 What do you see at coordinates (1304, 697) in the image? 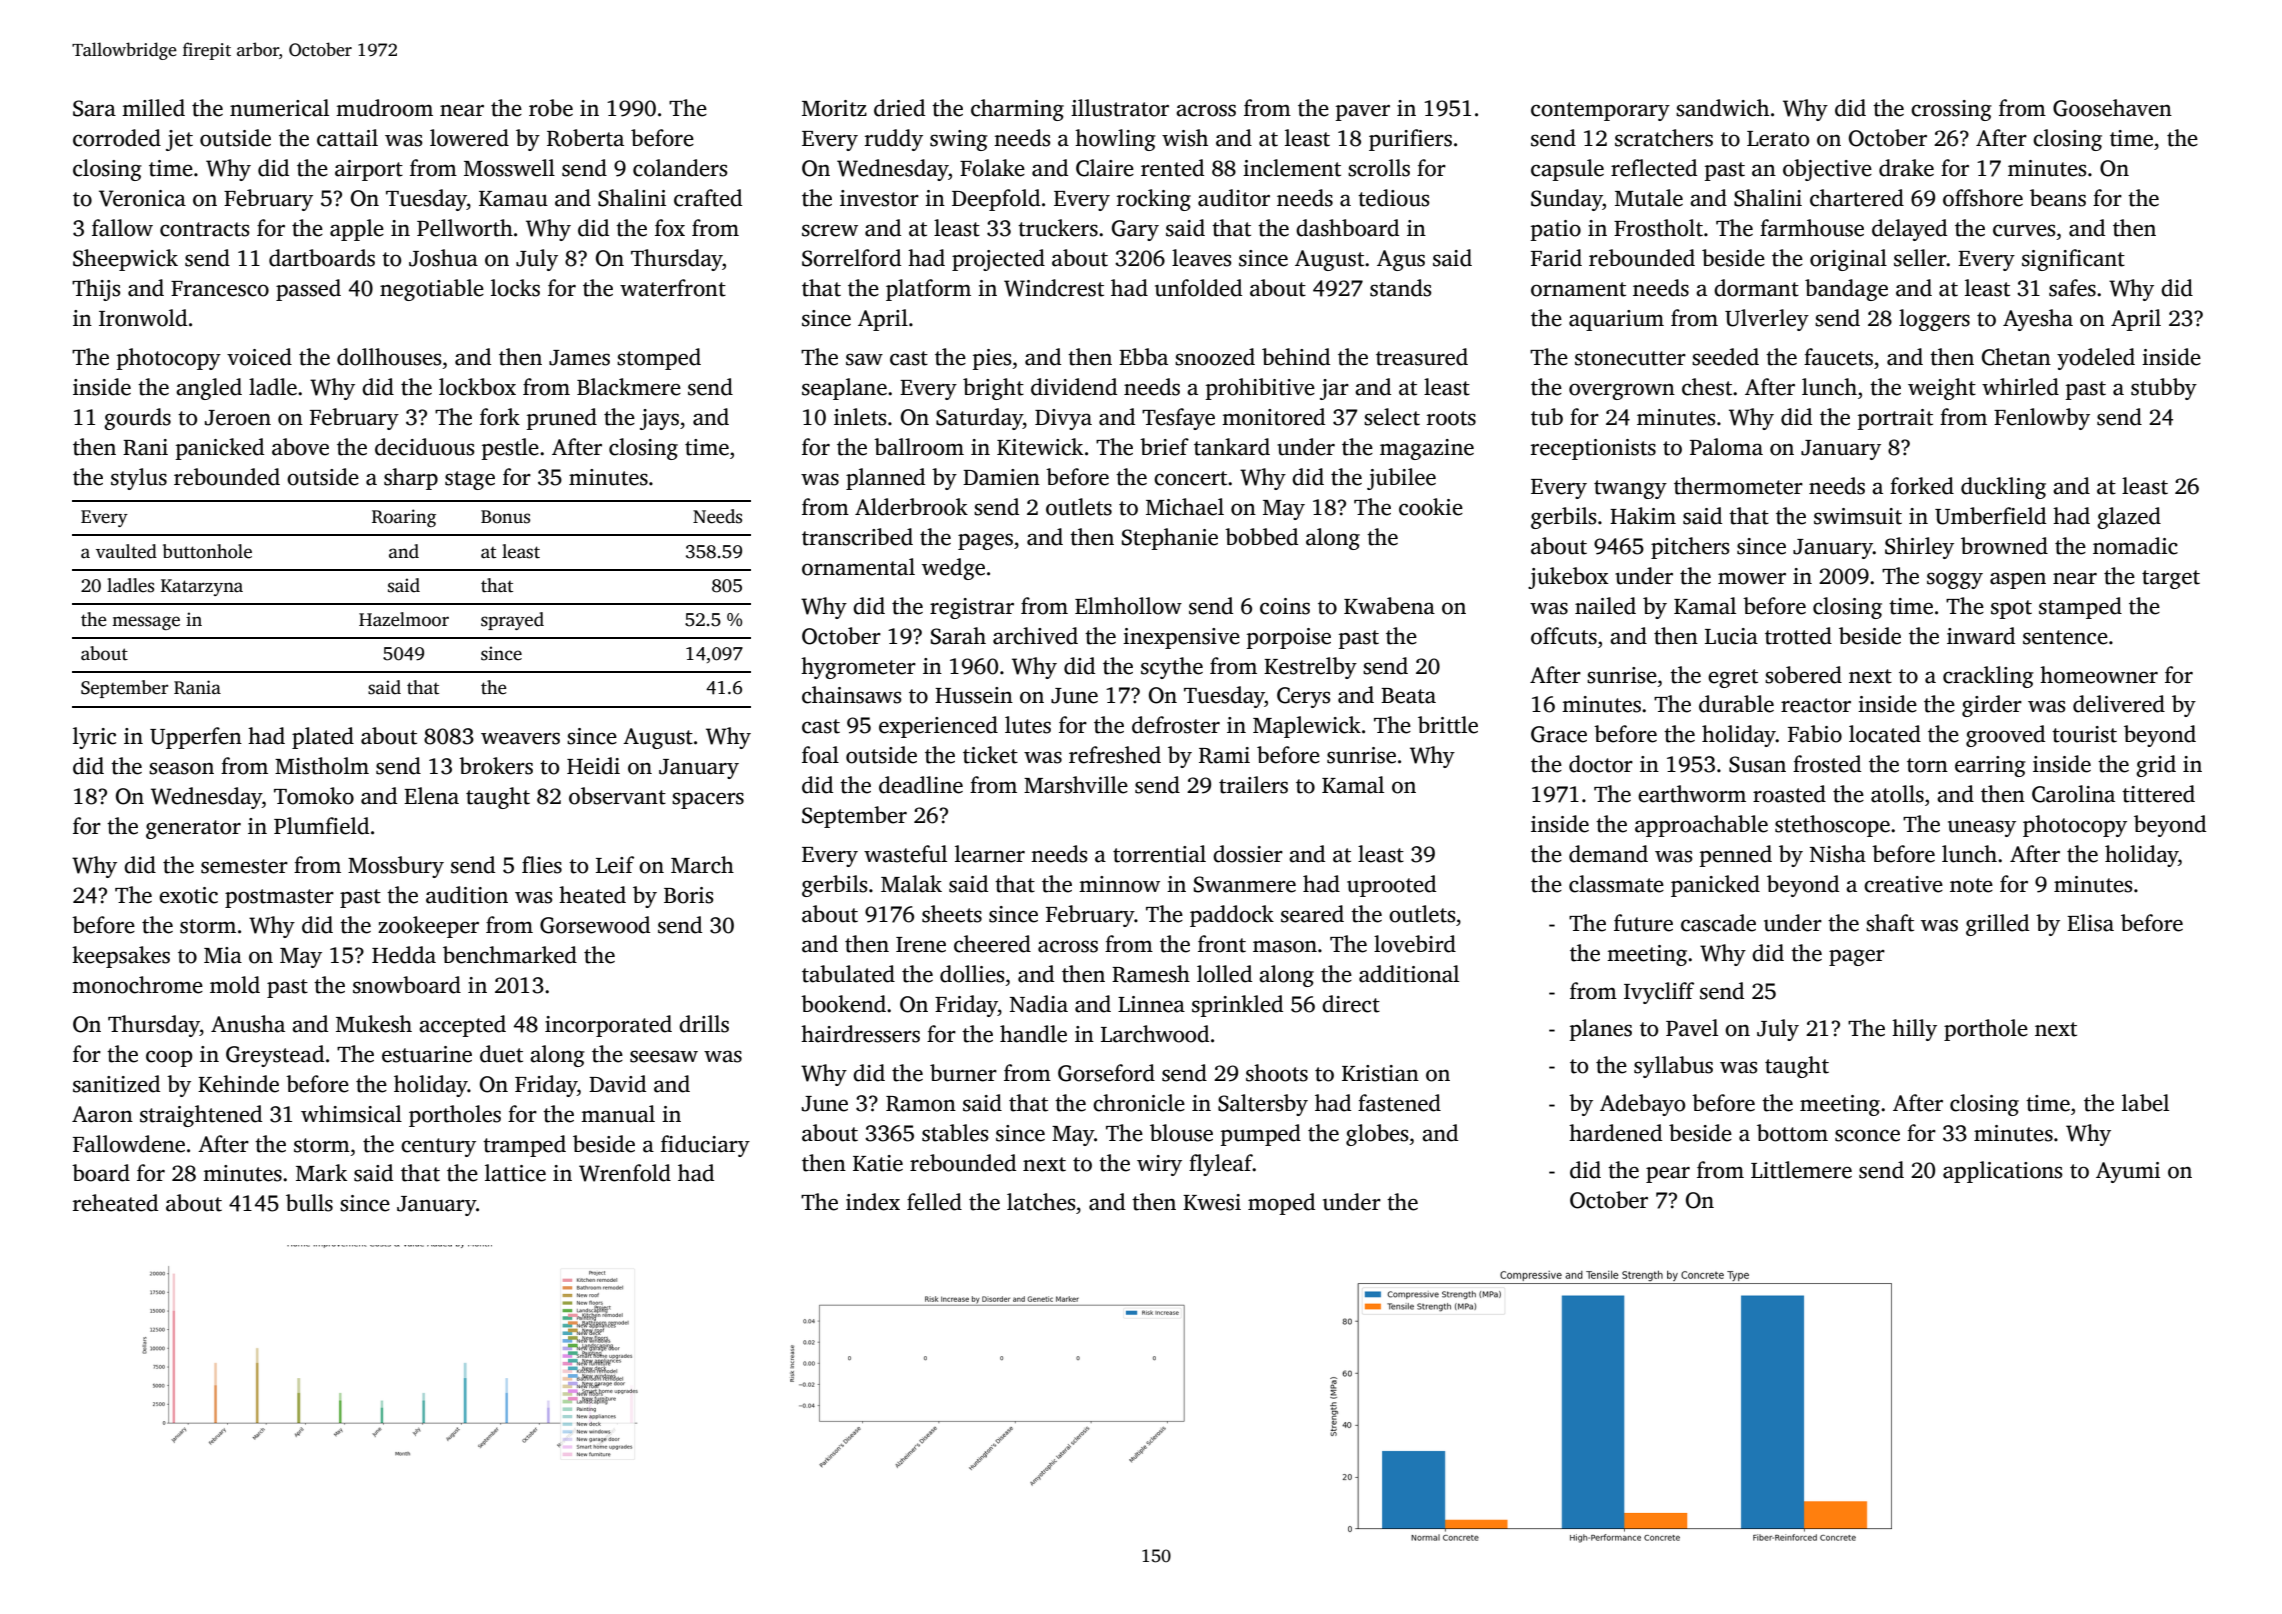
I see `Cerys` at bounding box center [1304, 697].
